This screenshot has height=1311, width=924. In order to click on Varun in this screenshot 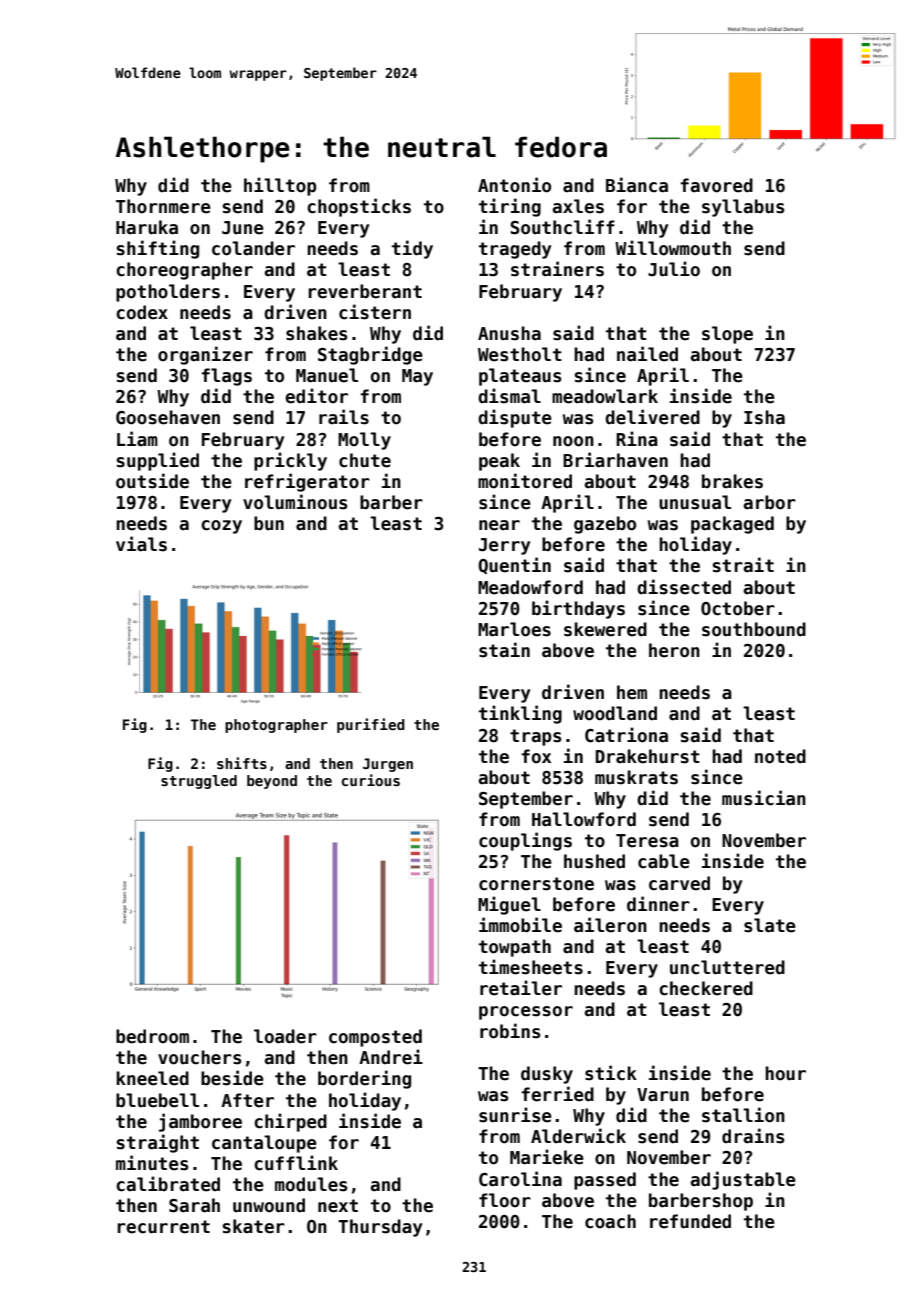, I will do `click(663, 1095)`.
